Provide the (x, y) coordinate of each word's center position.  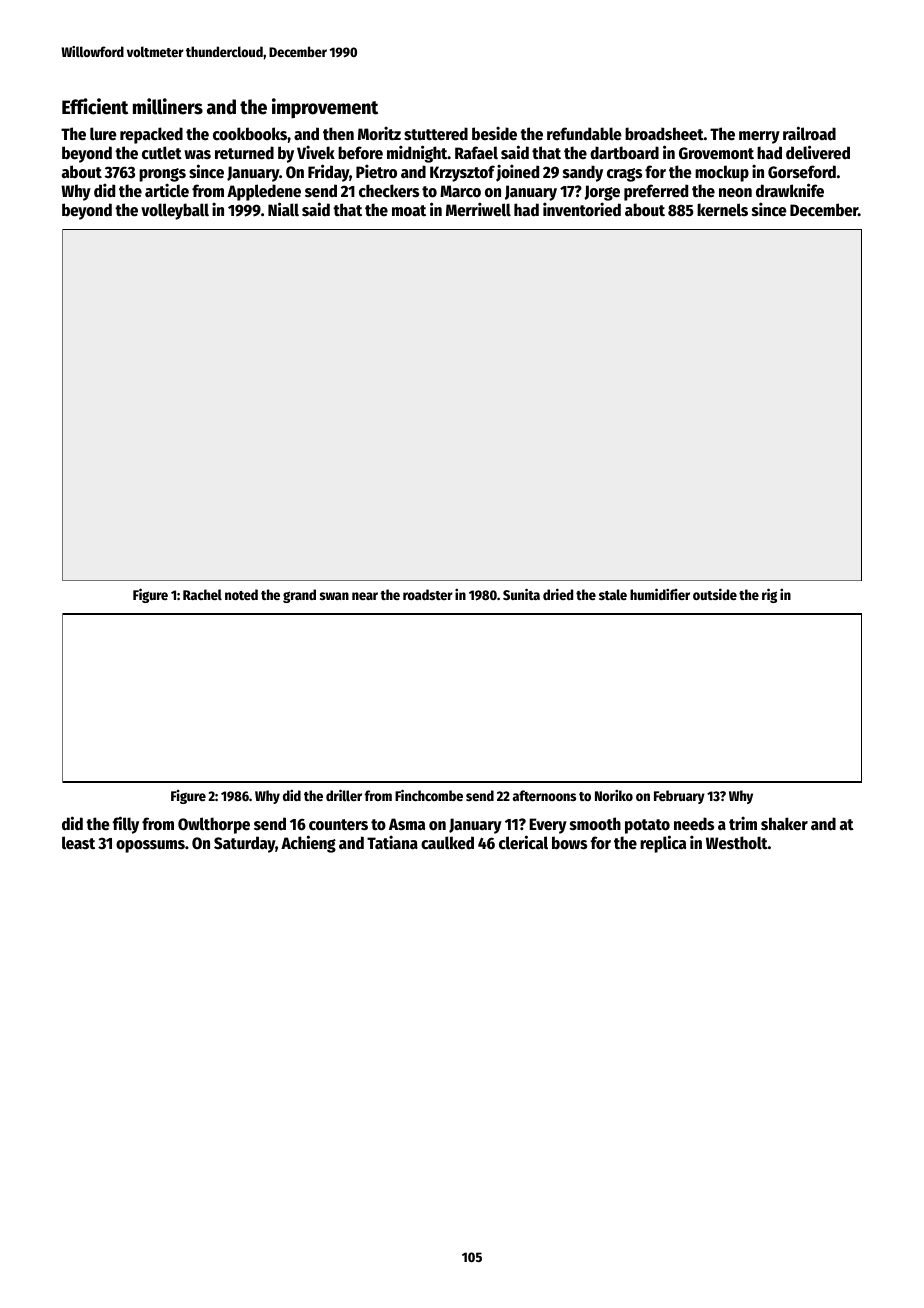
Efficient (95, 106)
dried (558, 594)
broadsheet (664, 134)
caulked (447, 843)
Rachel (202, 594)
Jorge (602, 193)
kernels (722, 210)
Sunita (521, 594)
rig (769, 595)
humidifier (660, 594)
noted (241, 594)
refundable (584, 134)
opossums (150, 846)
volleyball (175, 211)
